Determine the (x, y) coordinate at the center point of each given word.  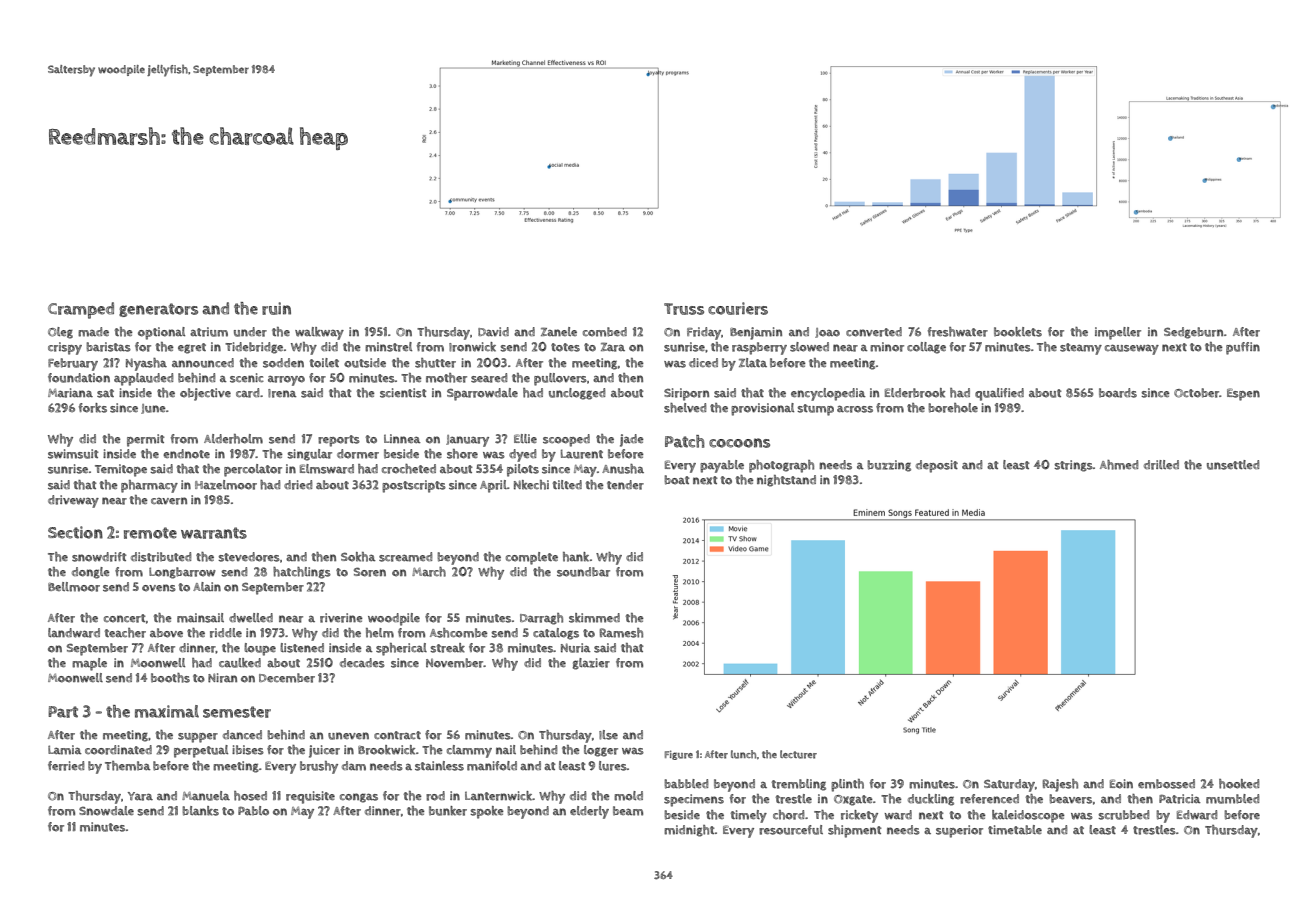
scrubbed (1123, 815)
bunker (448, 811)
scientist (403, 393)
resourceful (791, 830)
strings (1073, 466)
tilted (567, 484)
